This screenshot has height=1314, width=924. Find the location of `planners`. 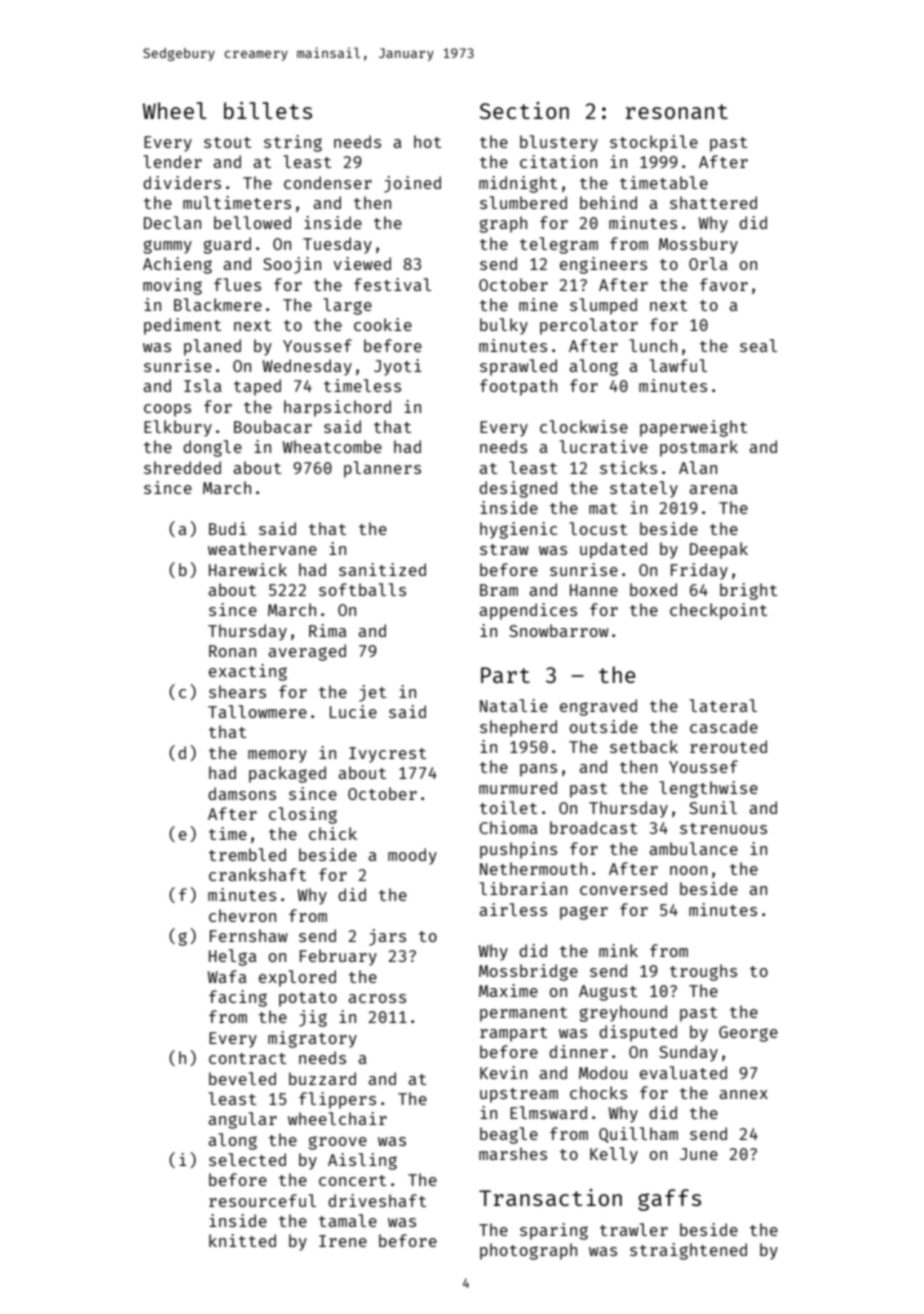

planners is located at coordinates (382, 469).
